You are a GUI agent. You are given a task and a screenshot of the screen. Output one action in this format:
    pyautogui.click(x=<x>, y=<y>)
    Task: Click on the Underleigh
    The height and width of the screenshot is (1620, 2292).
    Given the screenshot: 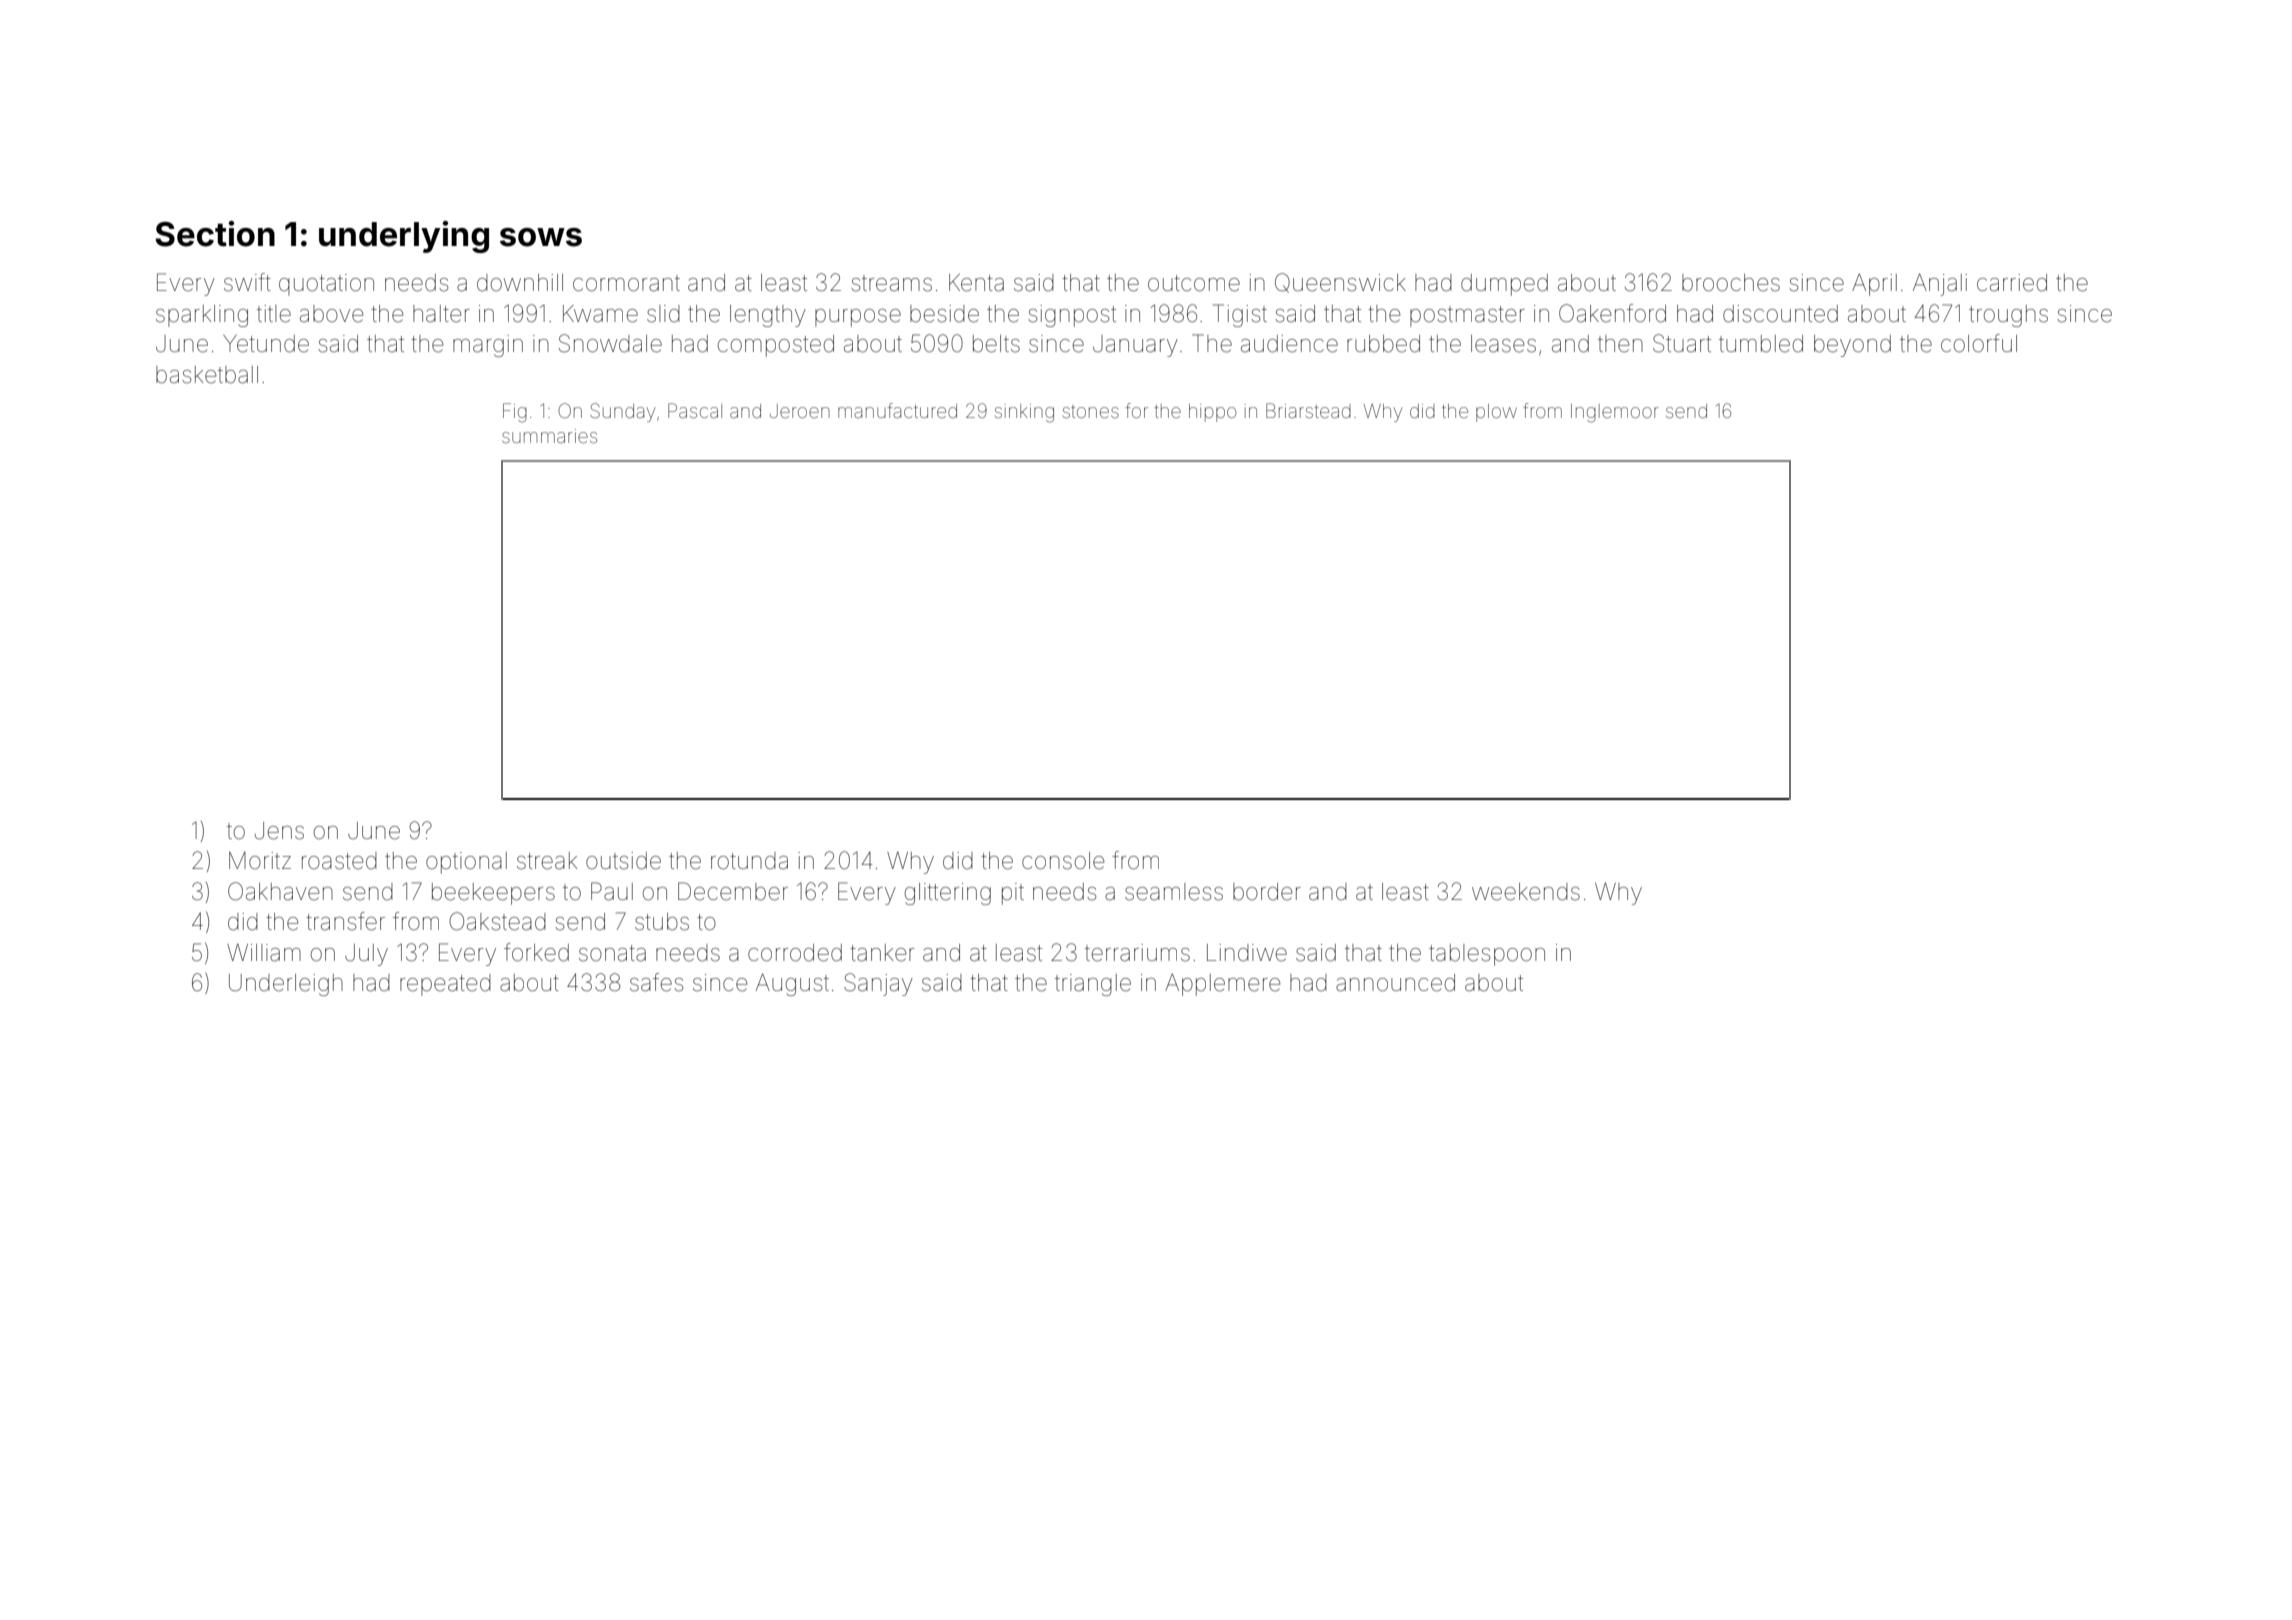 What is the action you would take?
    pyautogui.click(x=286, y=985)
